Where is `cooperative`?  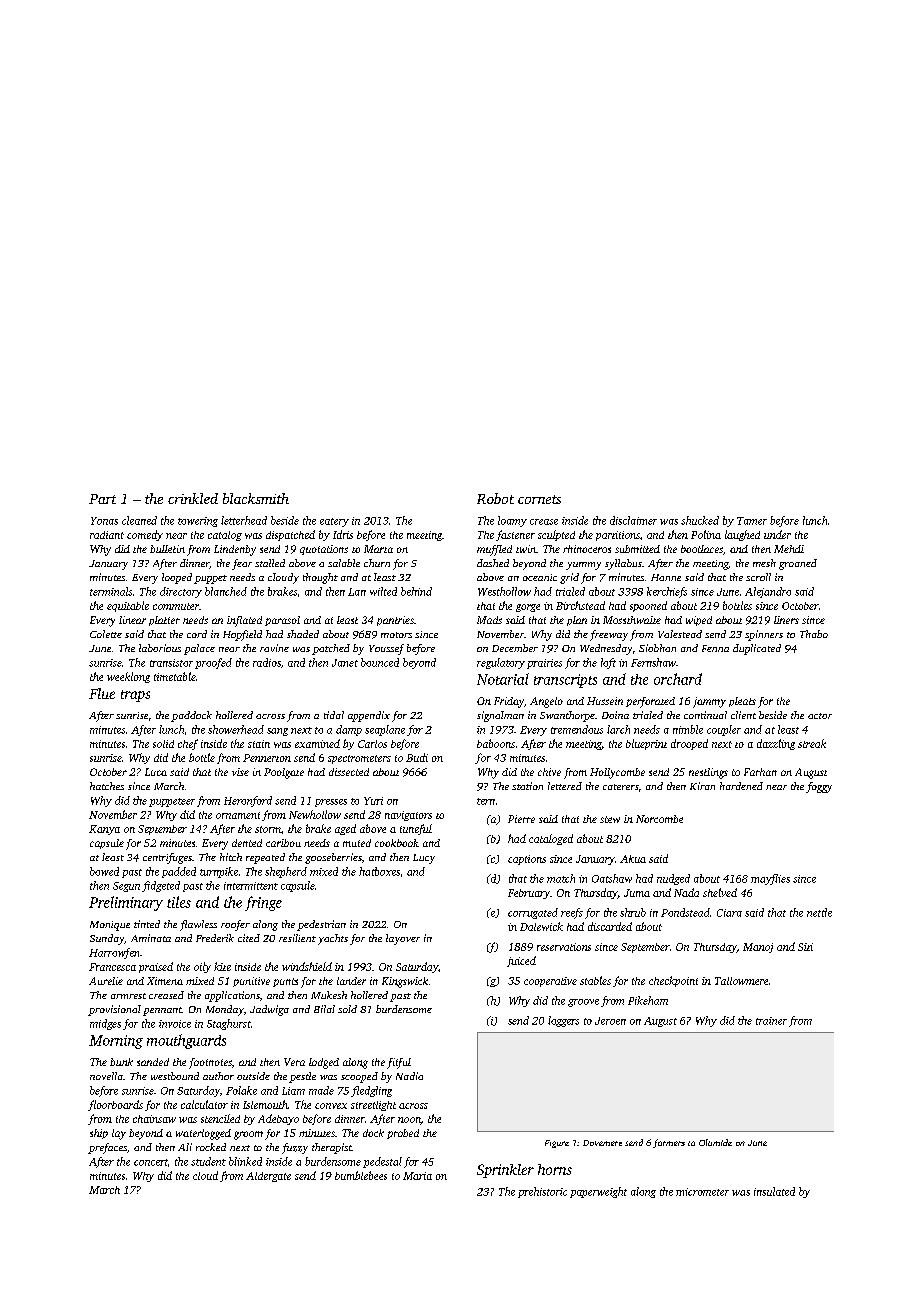
cooperative is located at coordinates (550, 982).
